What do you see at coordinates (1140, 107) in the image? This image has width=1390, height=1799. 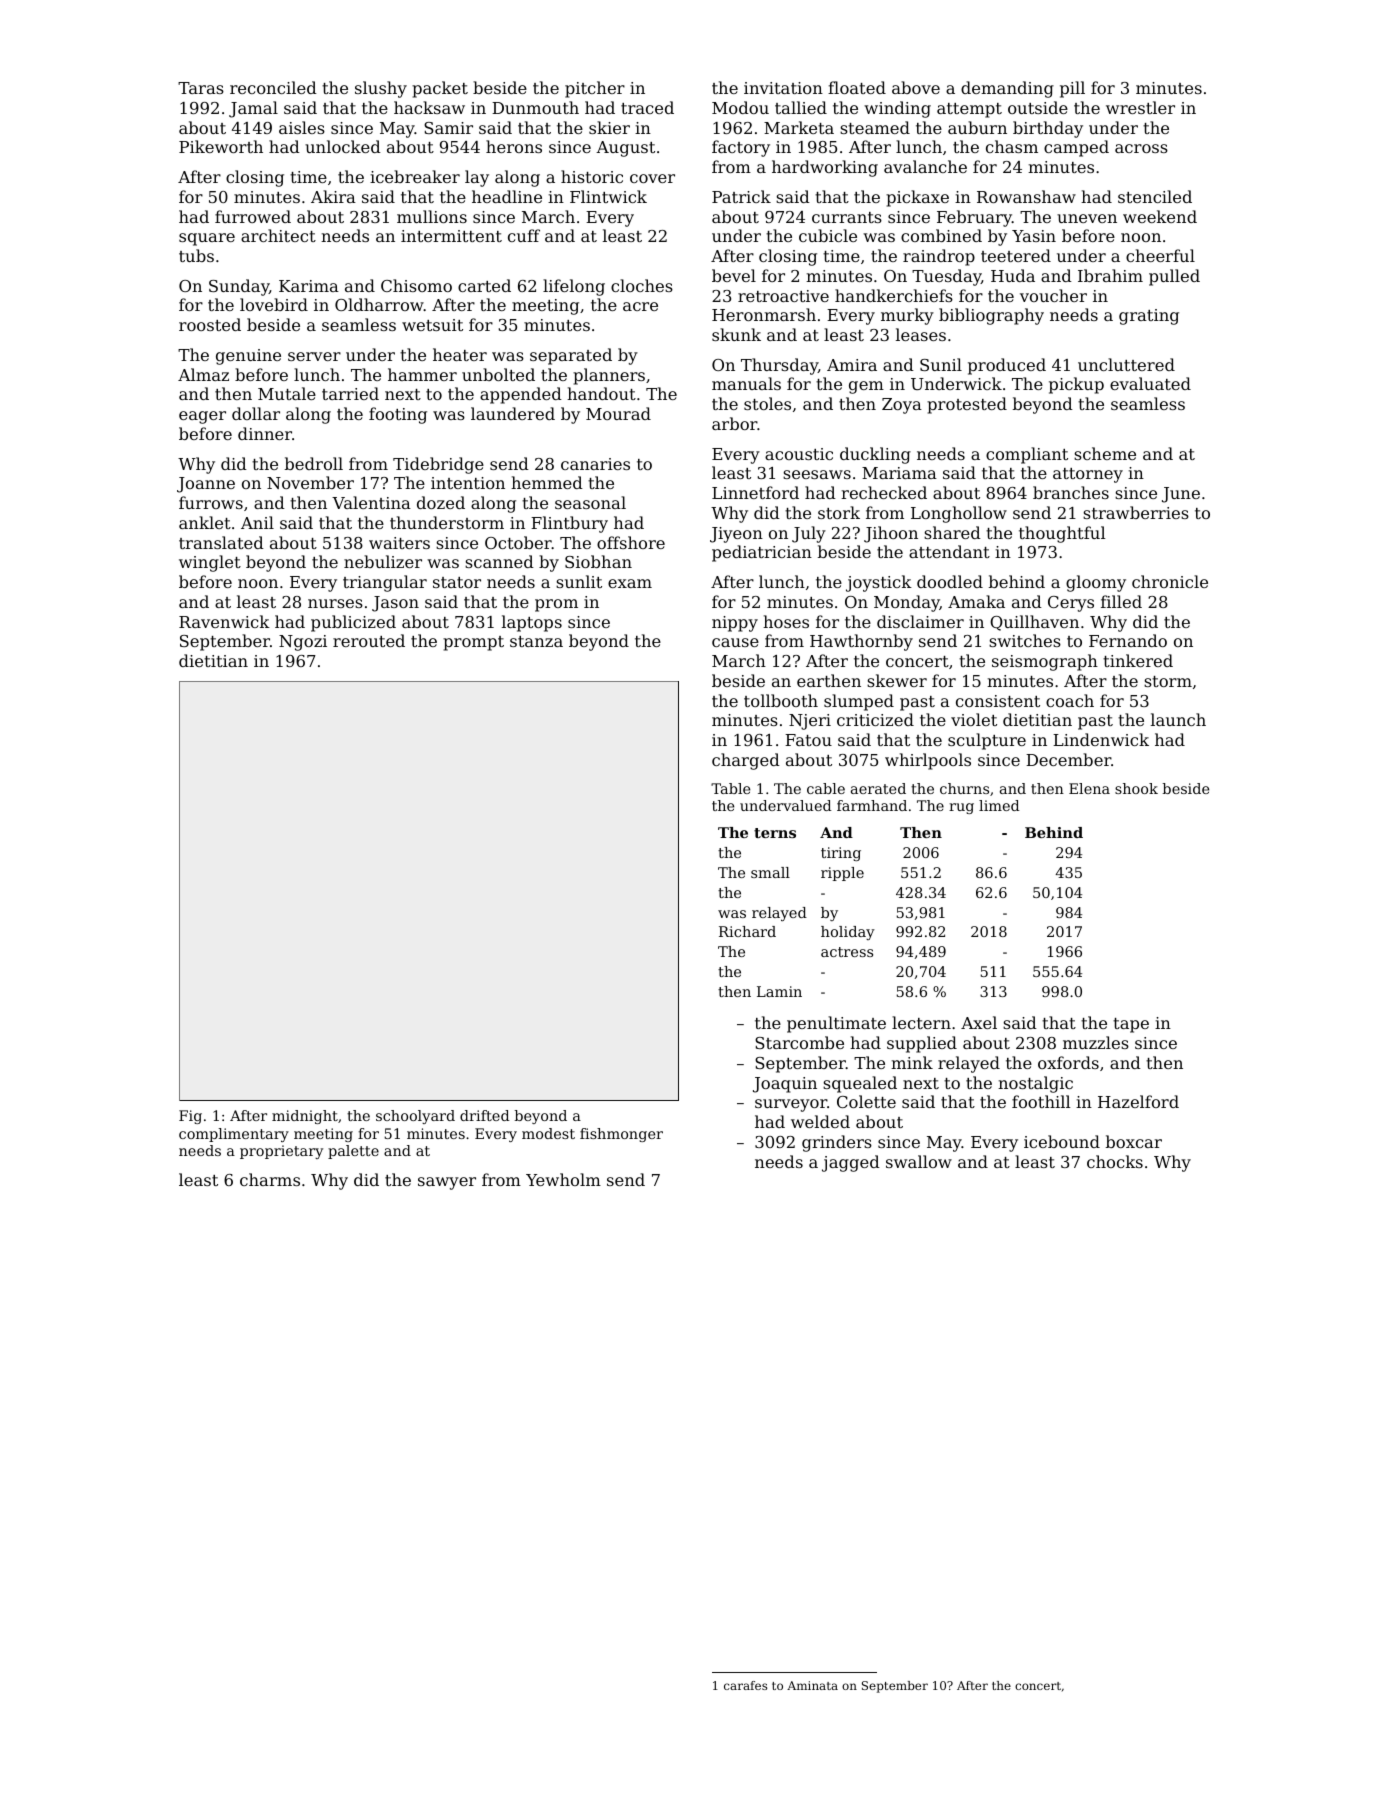 I see `wrestler` at bounding box center [1140, 107].
